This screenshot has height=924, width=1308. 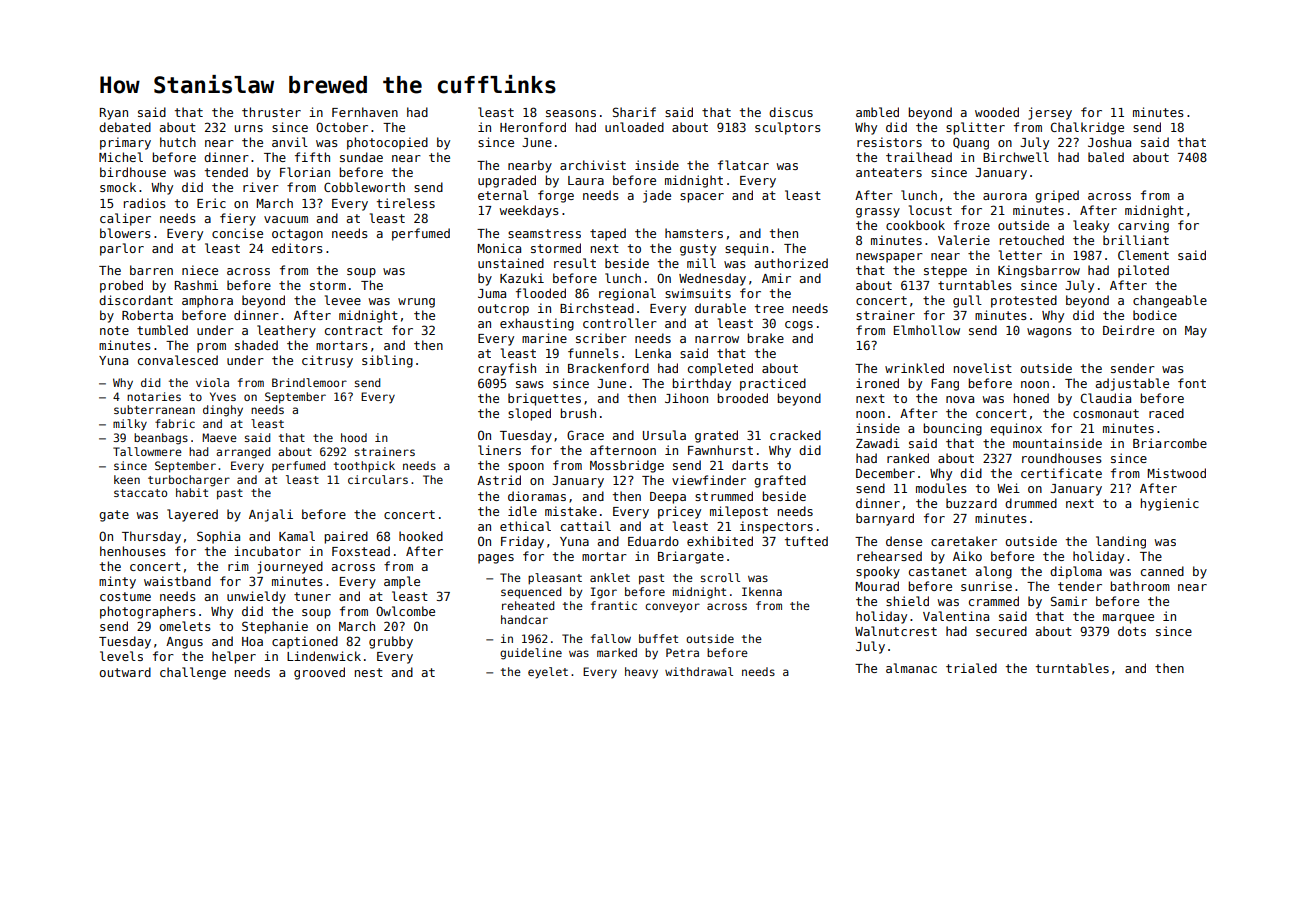 What do you see at coordinates (507, 181) in the screenshot?
I see `upgraded` at bounding box center [507, 181].
